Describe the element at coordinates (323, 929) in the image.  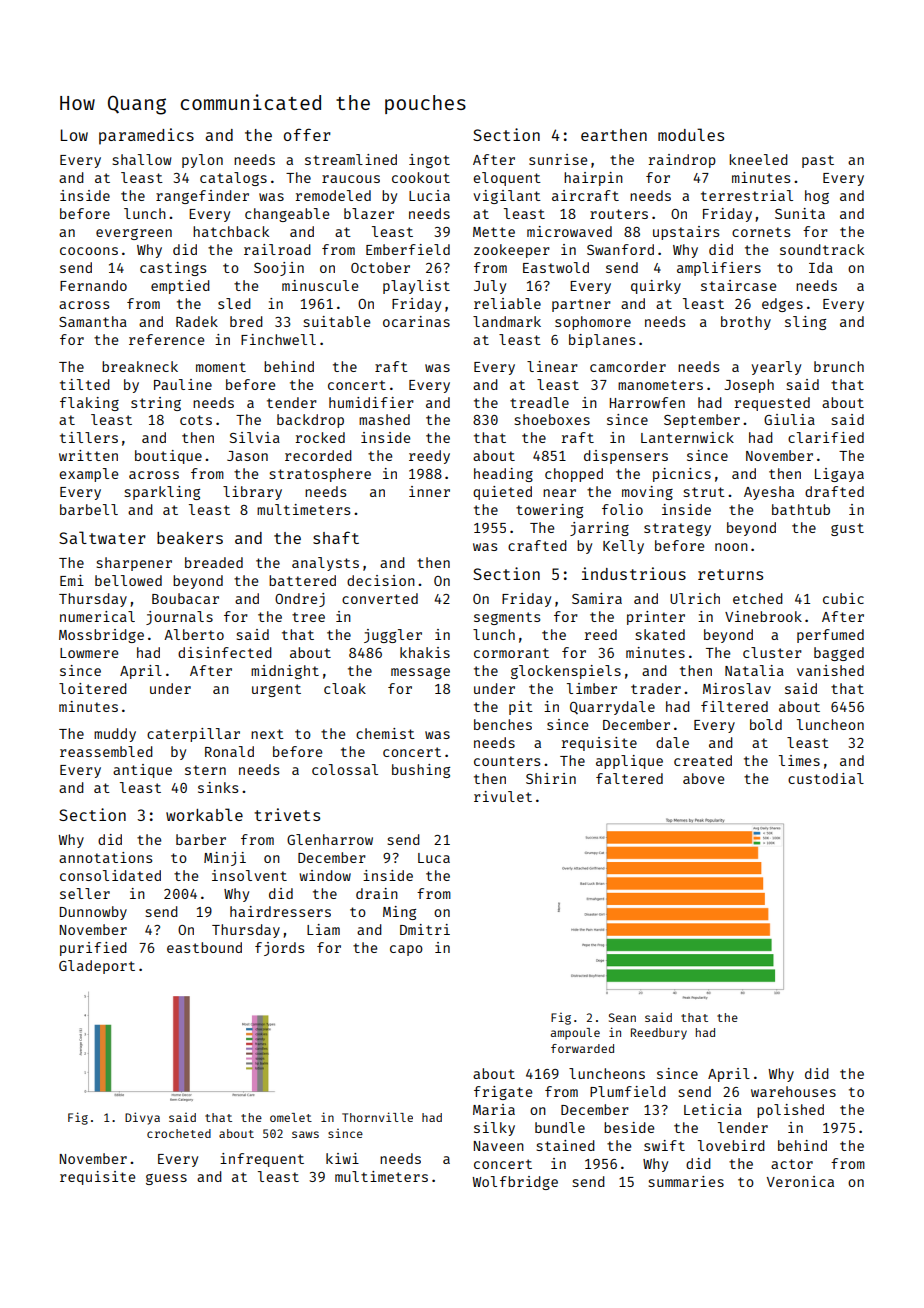
I see `Liam` at that location.
